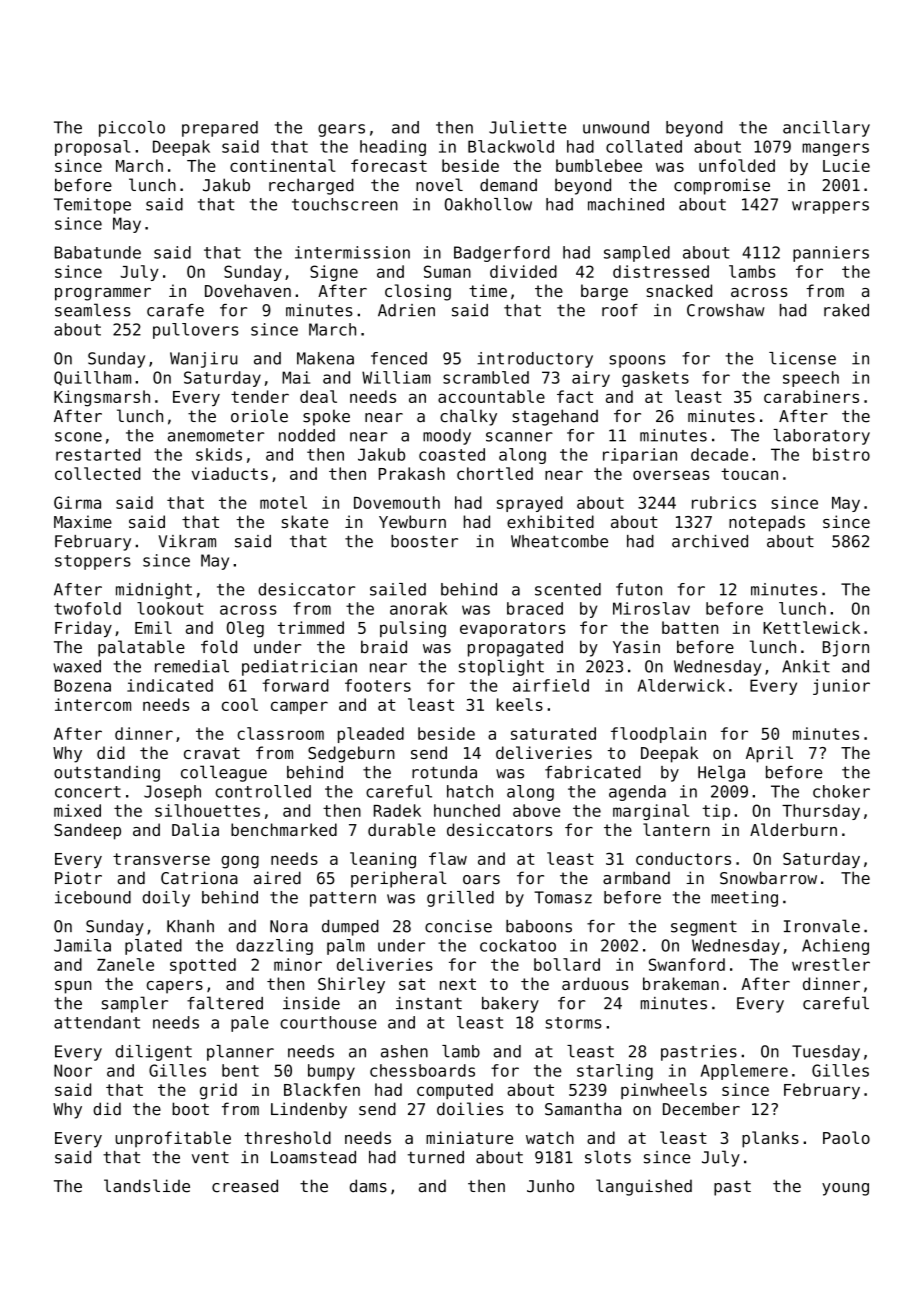 The width and height of the image is (924, 1308). I want to click on Noor, so click(73, 1070).
